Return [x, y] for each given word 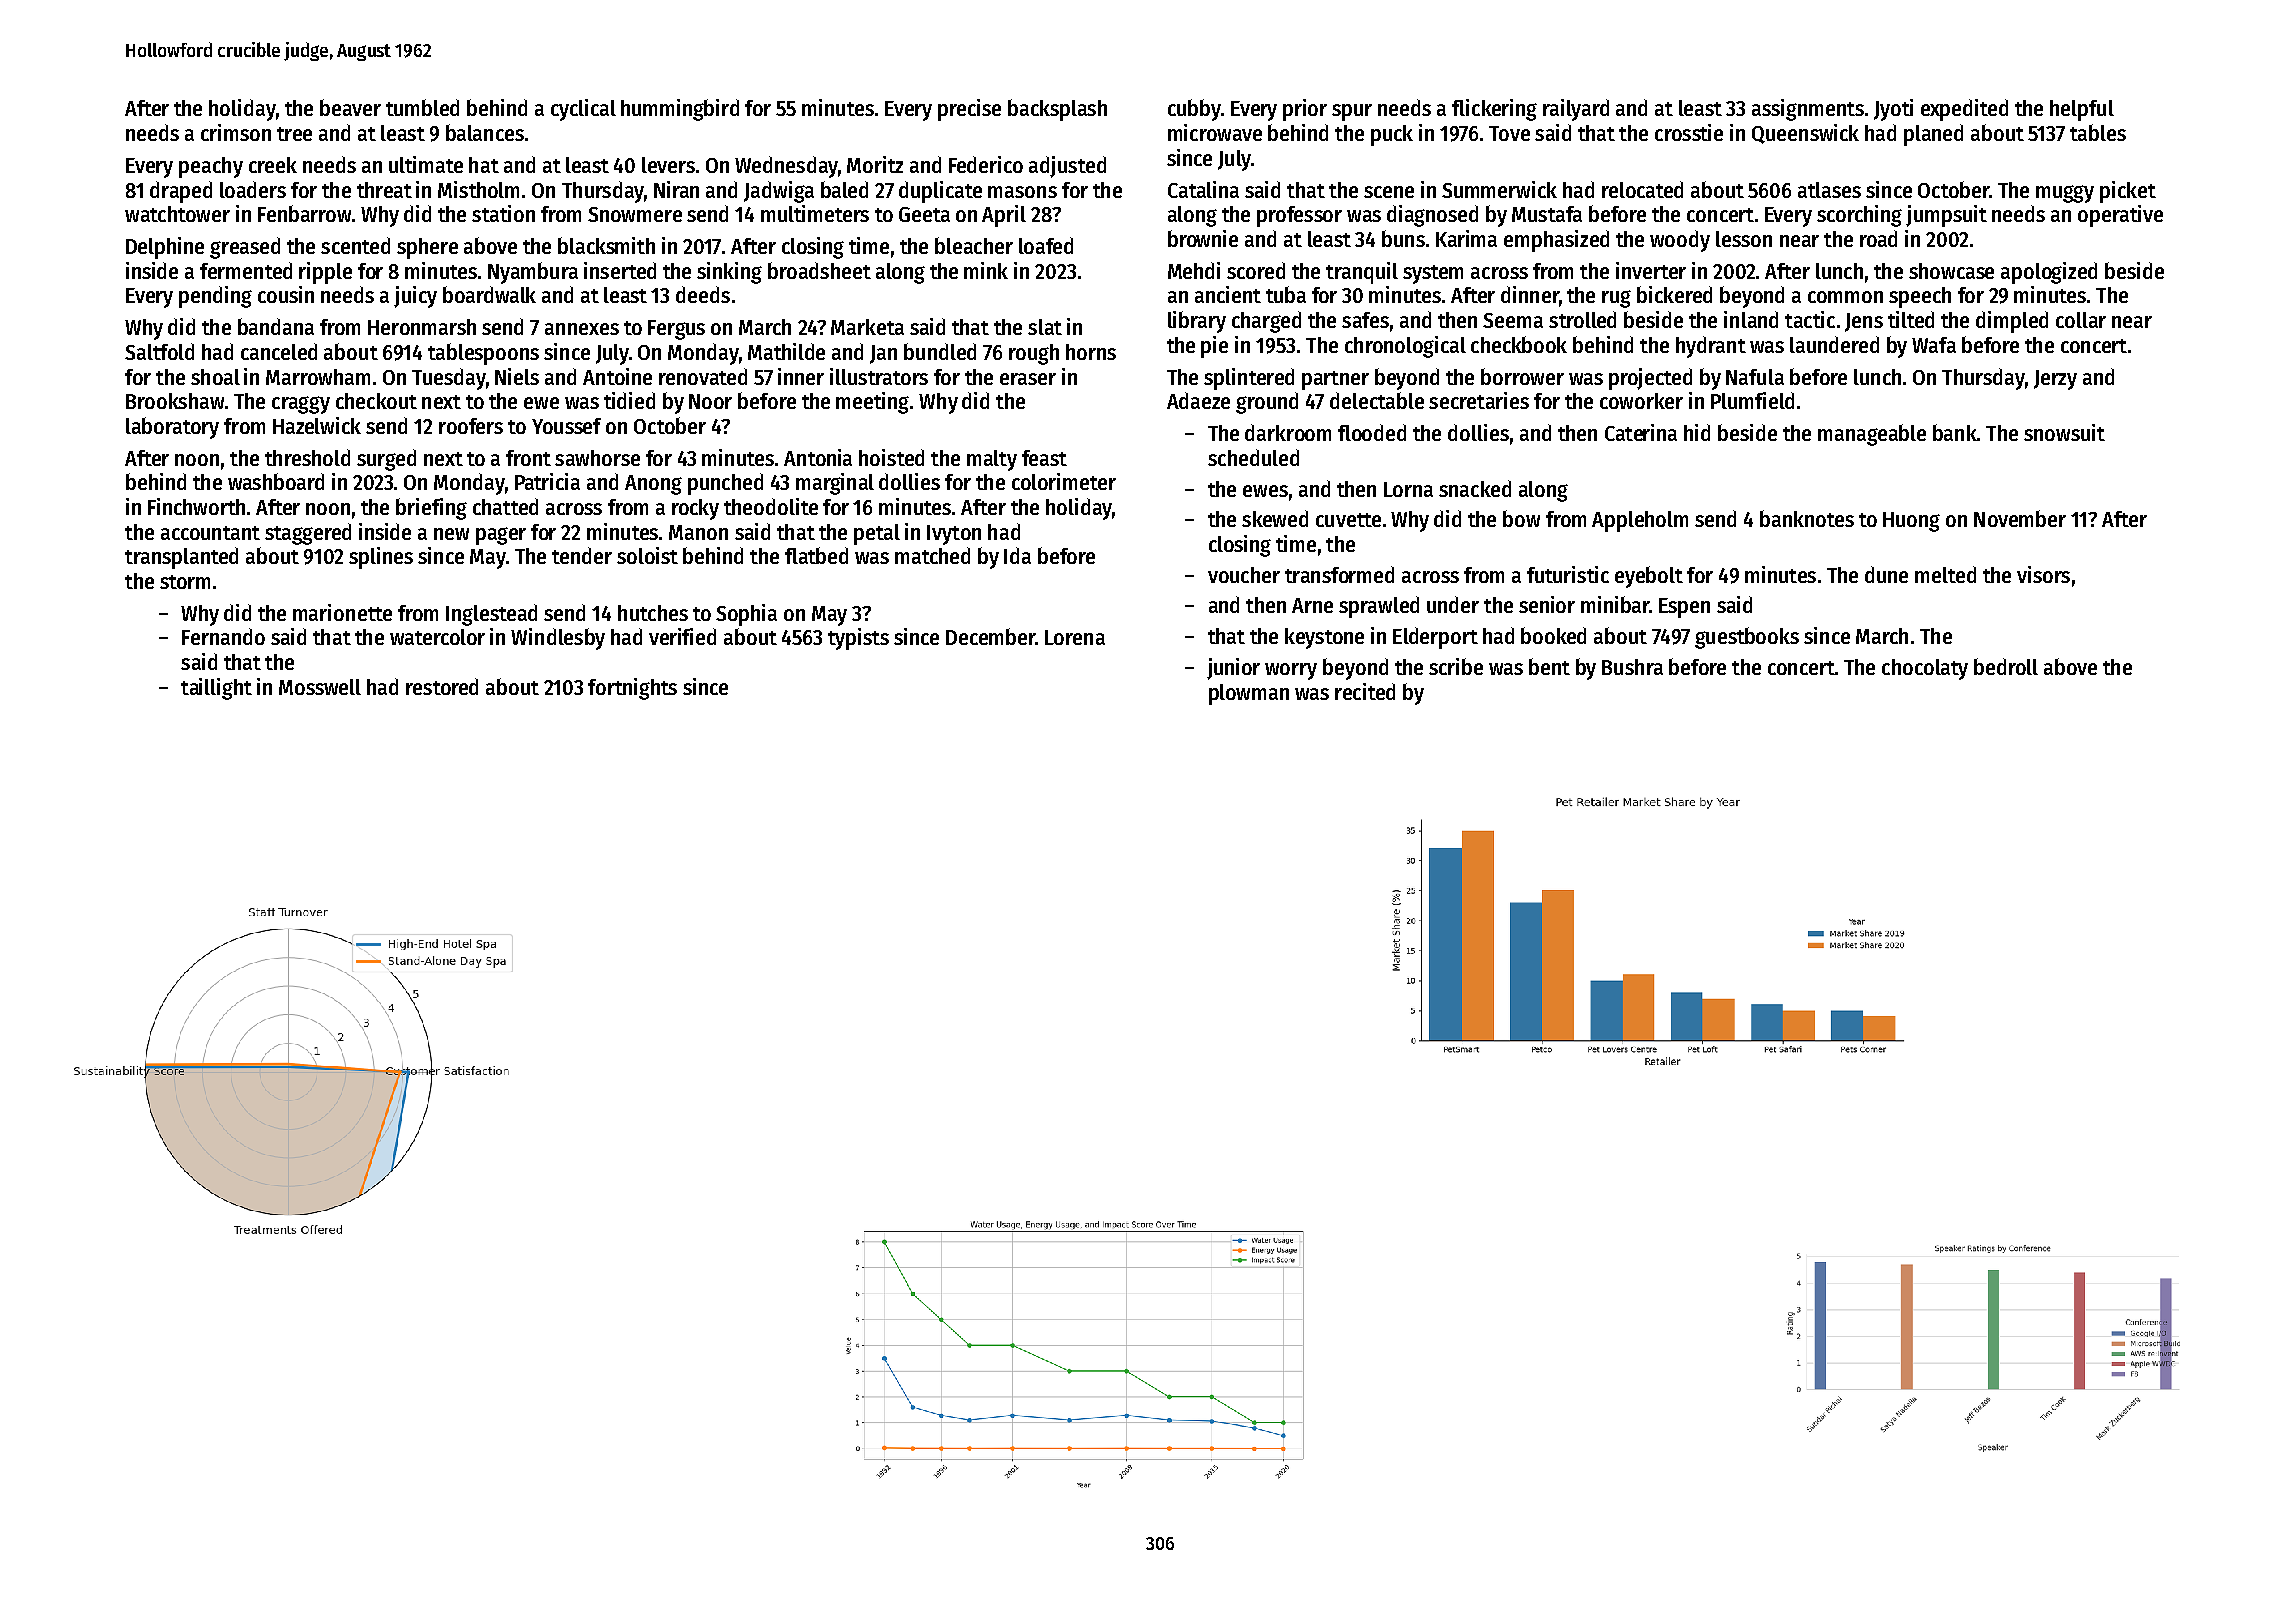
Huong [1911, 522]
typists [858, 639]
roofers [471, 426]
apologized [2049, 273]
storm [185, 582]
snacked [1475, 488]
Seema [1513, 320]
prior [1305, 110]
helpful [2082, 110]
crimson [236, 132]
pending [215, 297]
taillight [216, 689]
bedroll [2006, 666]
